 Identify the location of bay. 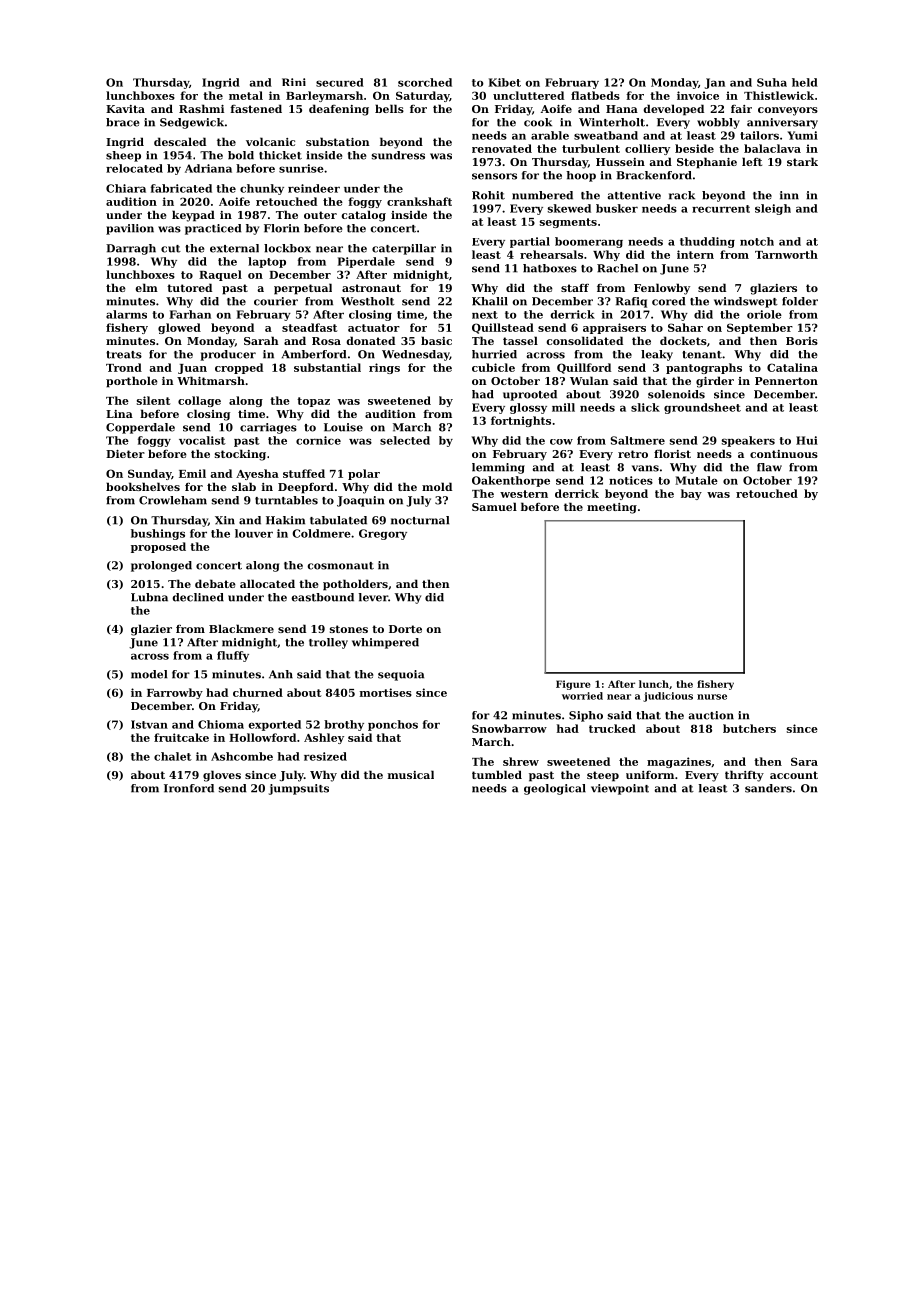
(691, 494).
